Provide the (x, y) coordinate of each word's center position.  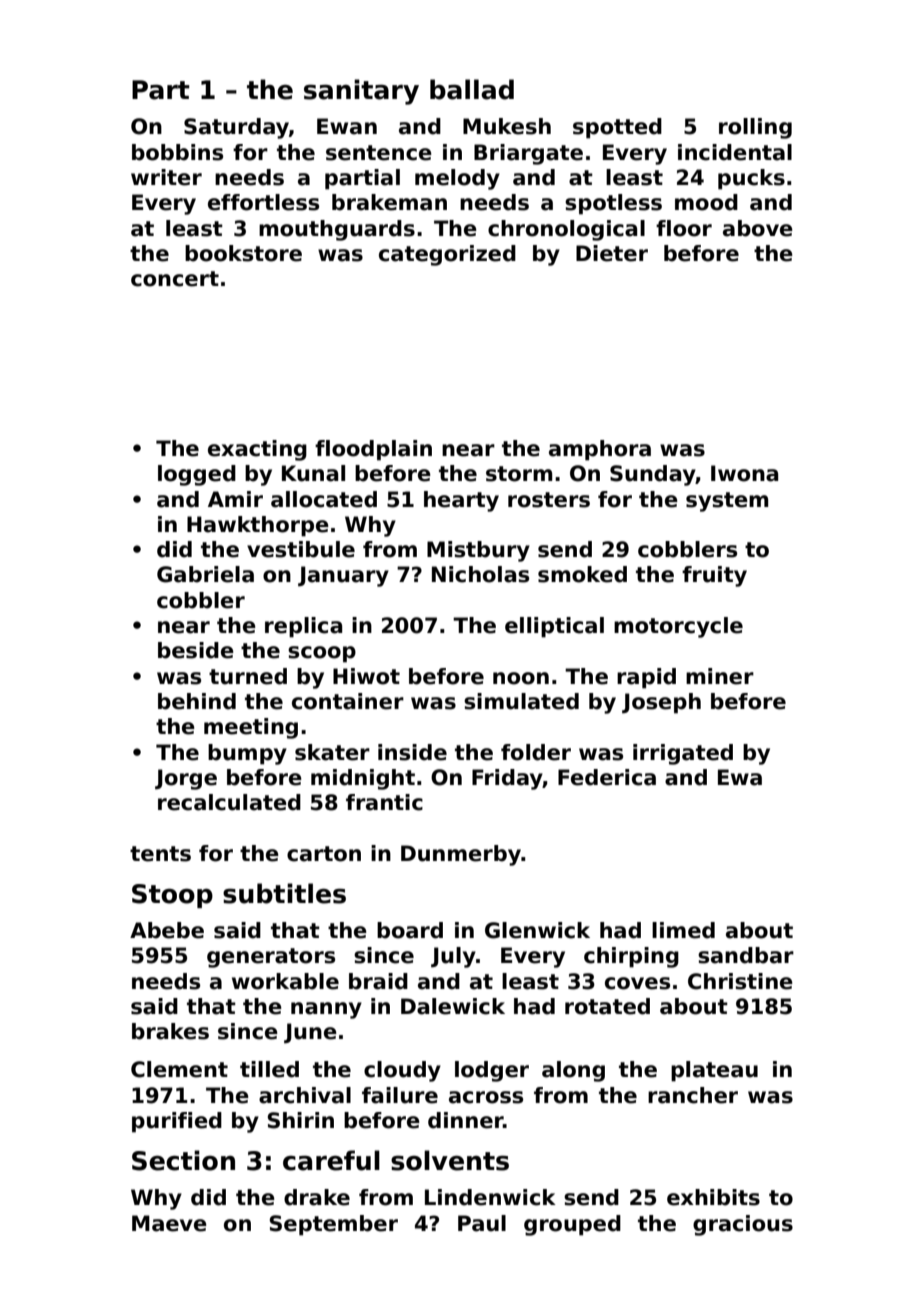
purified (177, 1122)
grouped (572, 1225)
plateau (714, 1071)
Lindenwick (490, 1197)
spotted (617, 128)
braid (378, 981)
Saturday (236, 128)
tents (160, 854)
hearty (461, 501)
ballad (472, 89)
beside (196, 650)
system (727, 502)
